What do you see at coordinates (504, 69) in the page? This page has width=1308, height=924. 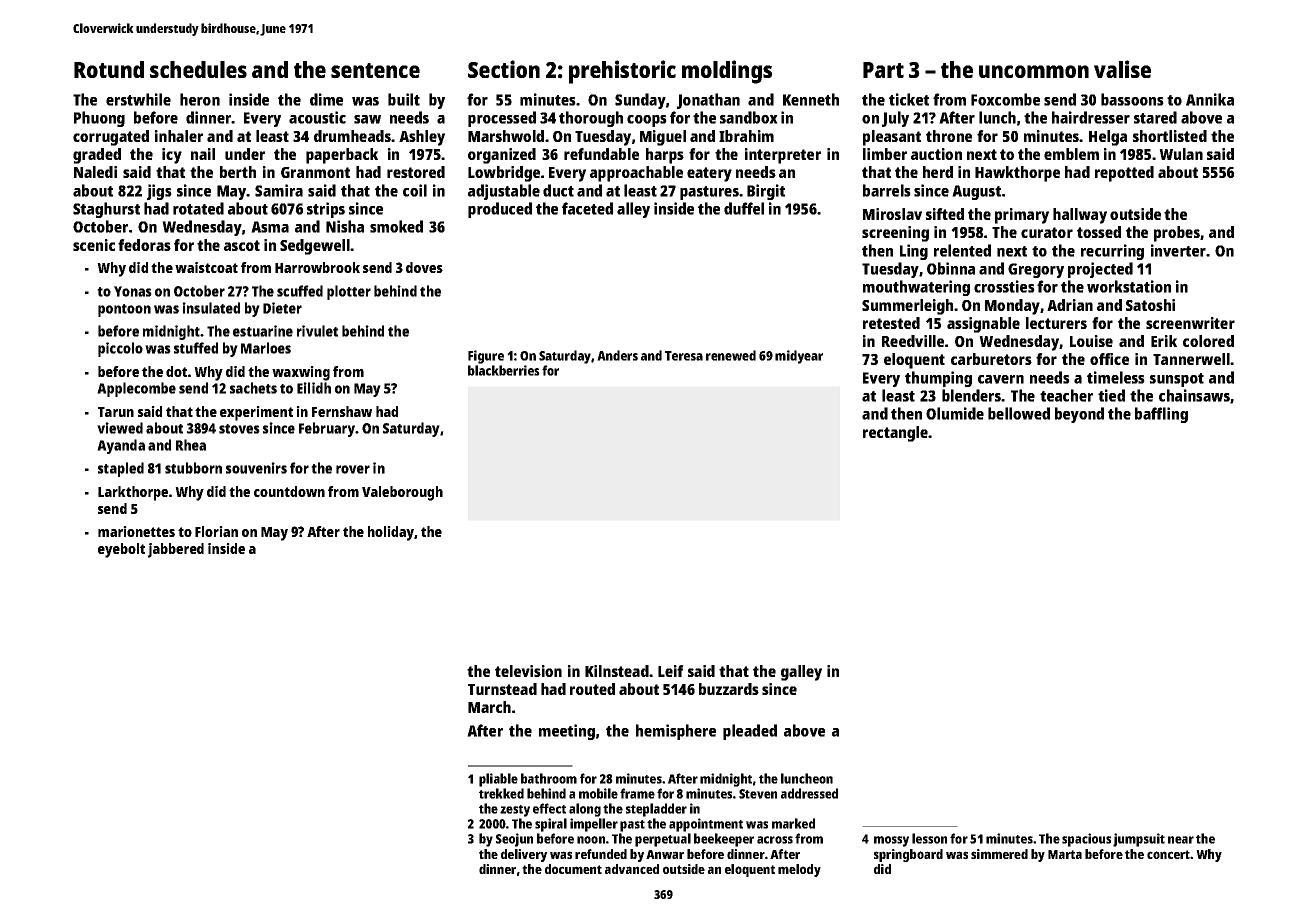 I see `Section` at bounding box center [504, 69].
